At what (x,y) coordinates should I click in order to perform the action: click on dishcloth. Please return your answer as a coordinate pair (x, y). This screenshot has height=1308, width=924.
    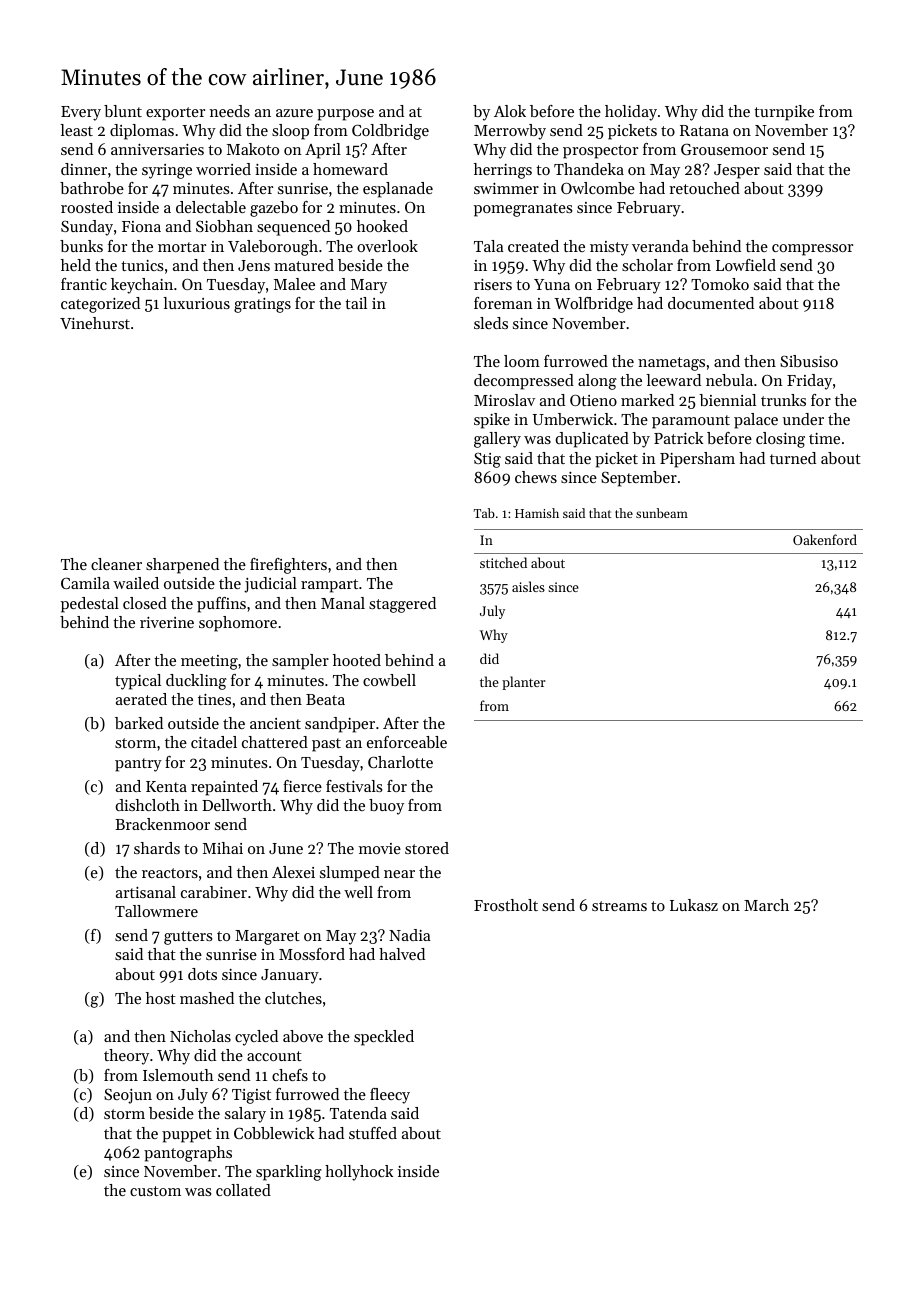
    Looking at the image, I should click on (147, 805).
